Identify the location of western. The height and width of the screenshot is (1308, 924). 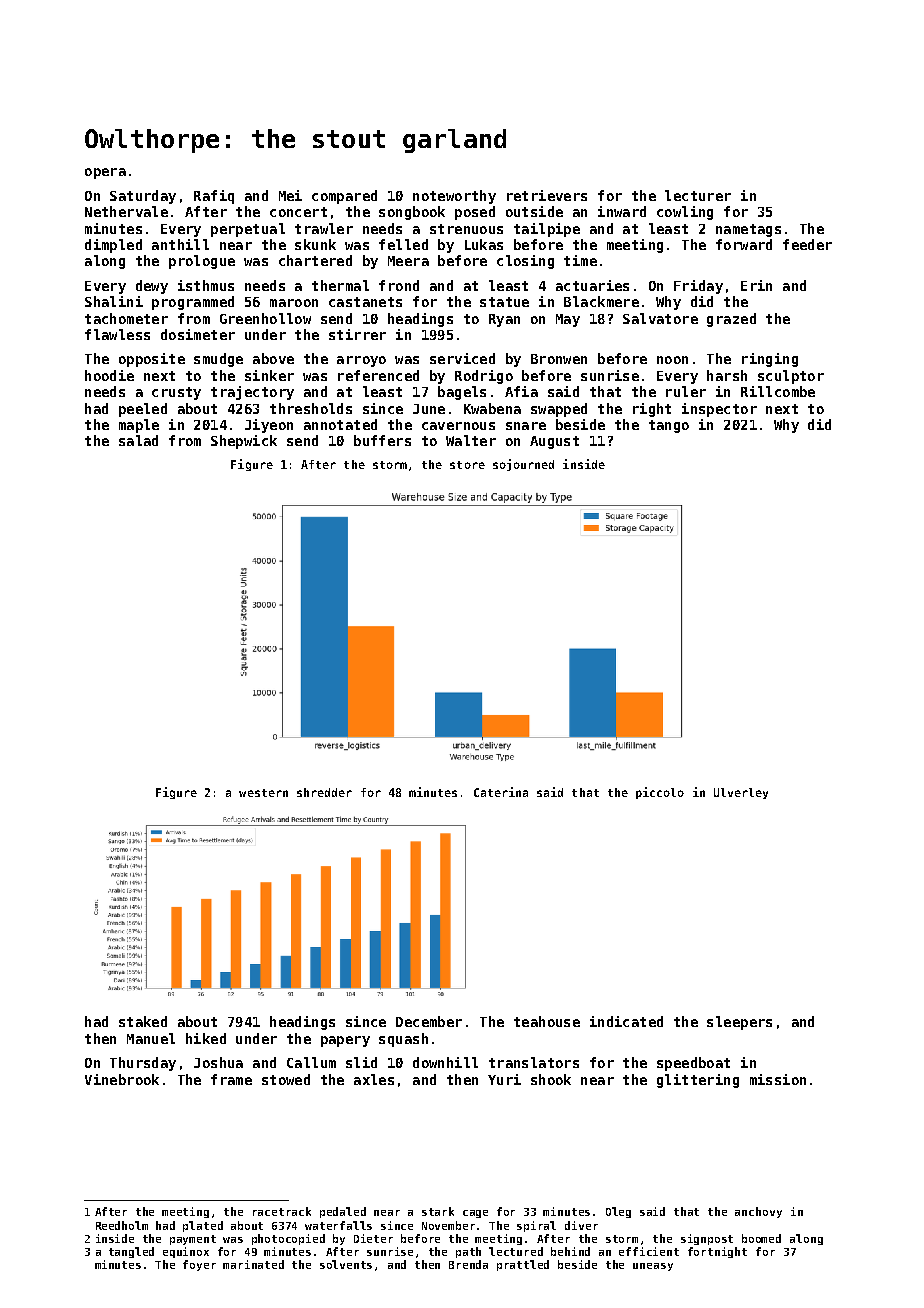
(263, 793).
